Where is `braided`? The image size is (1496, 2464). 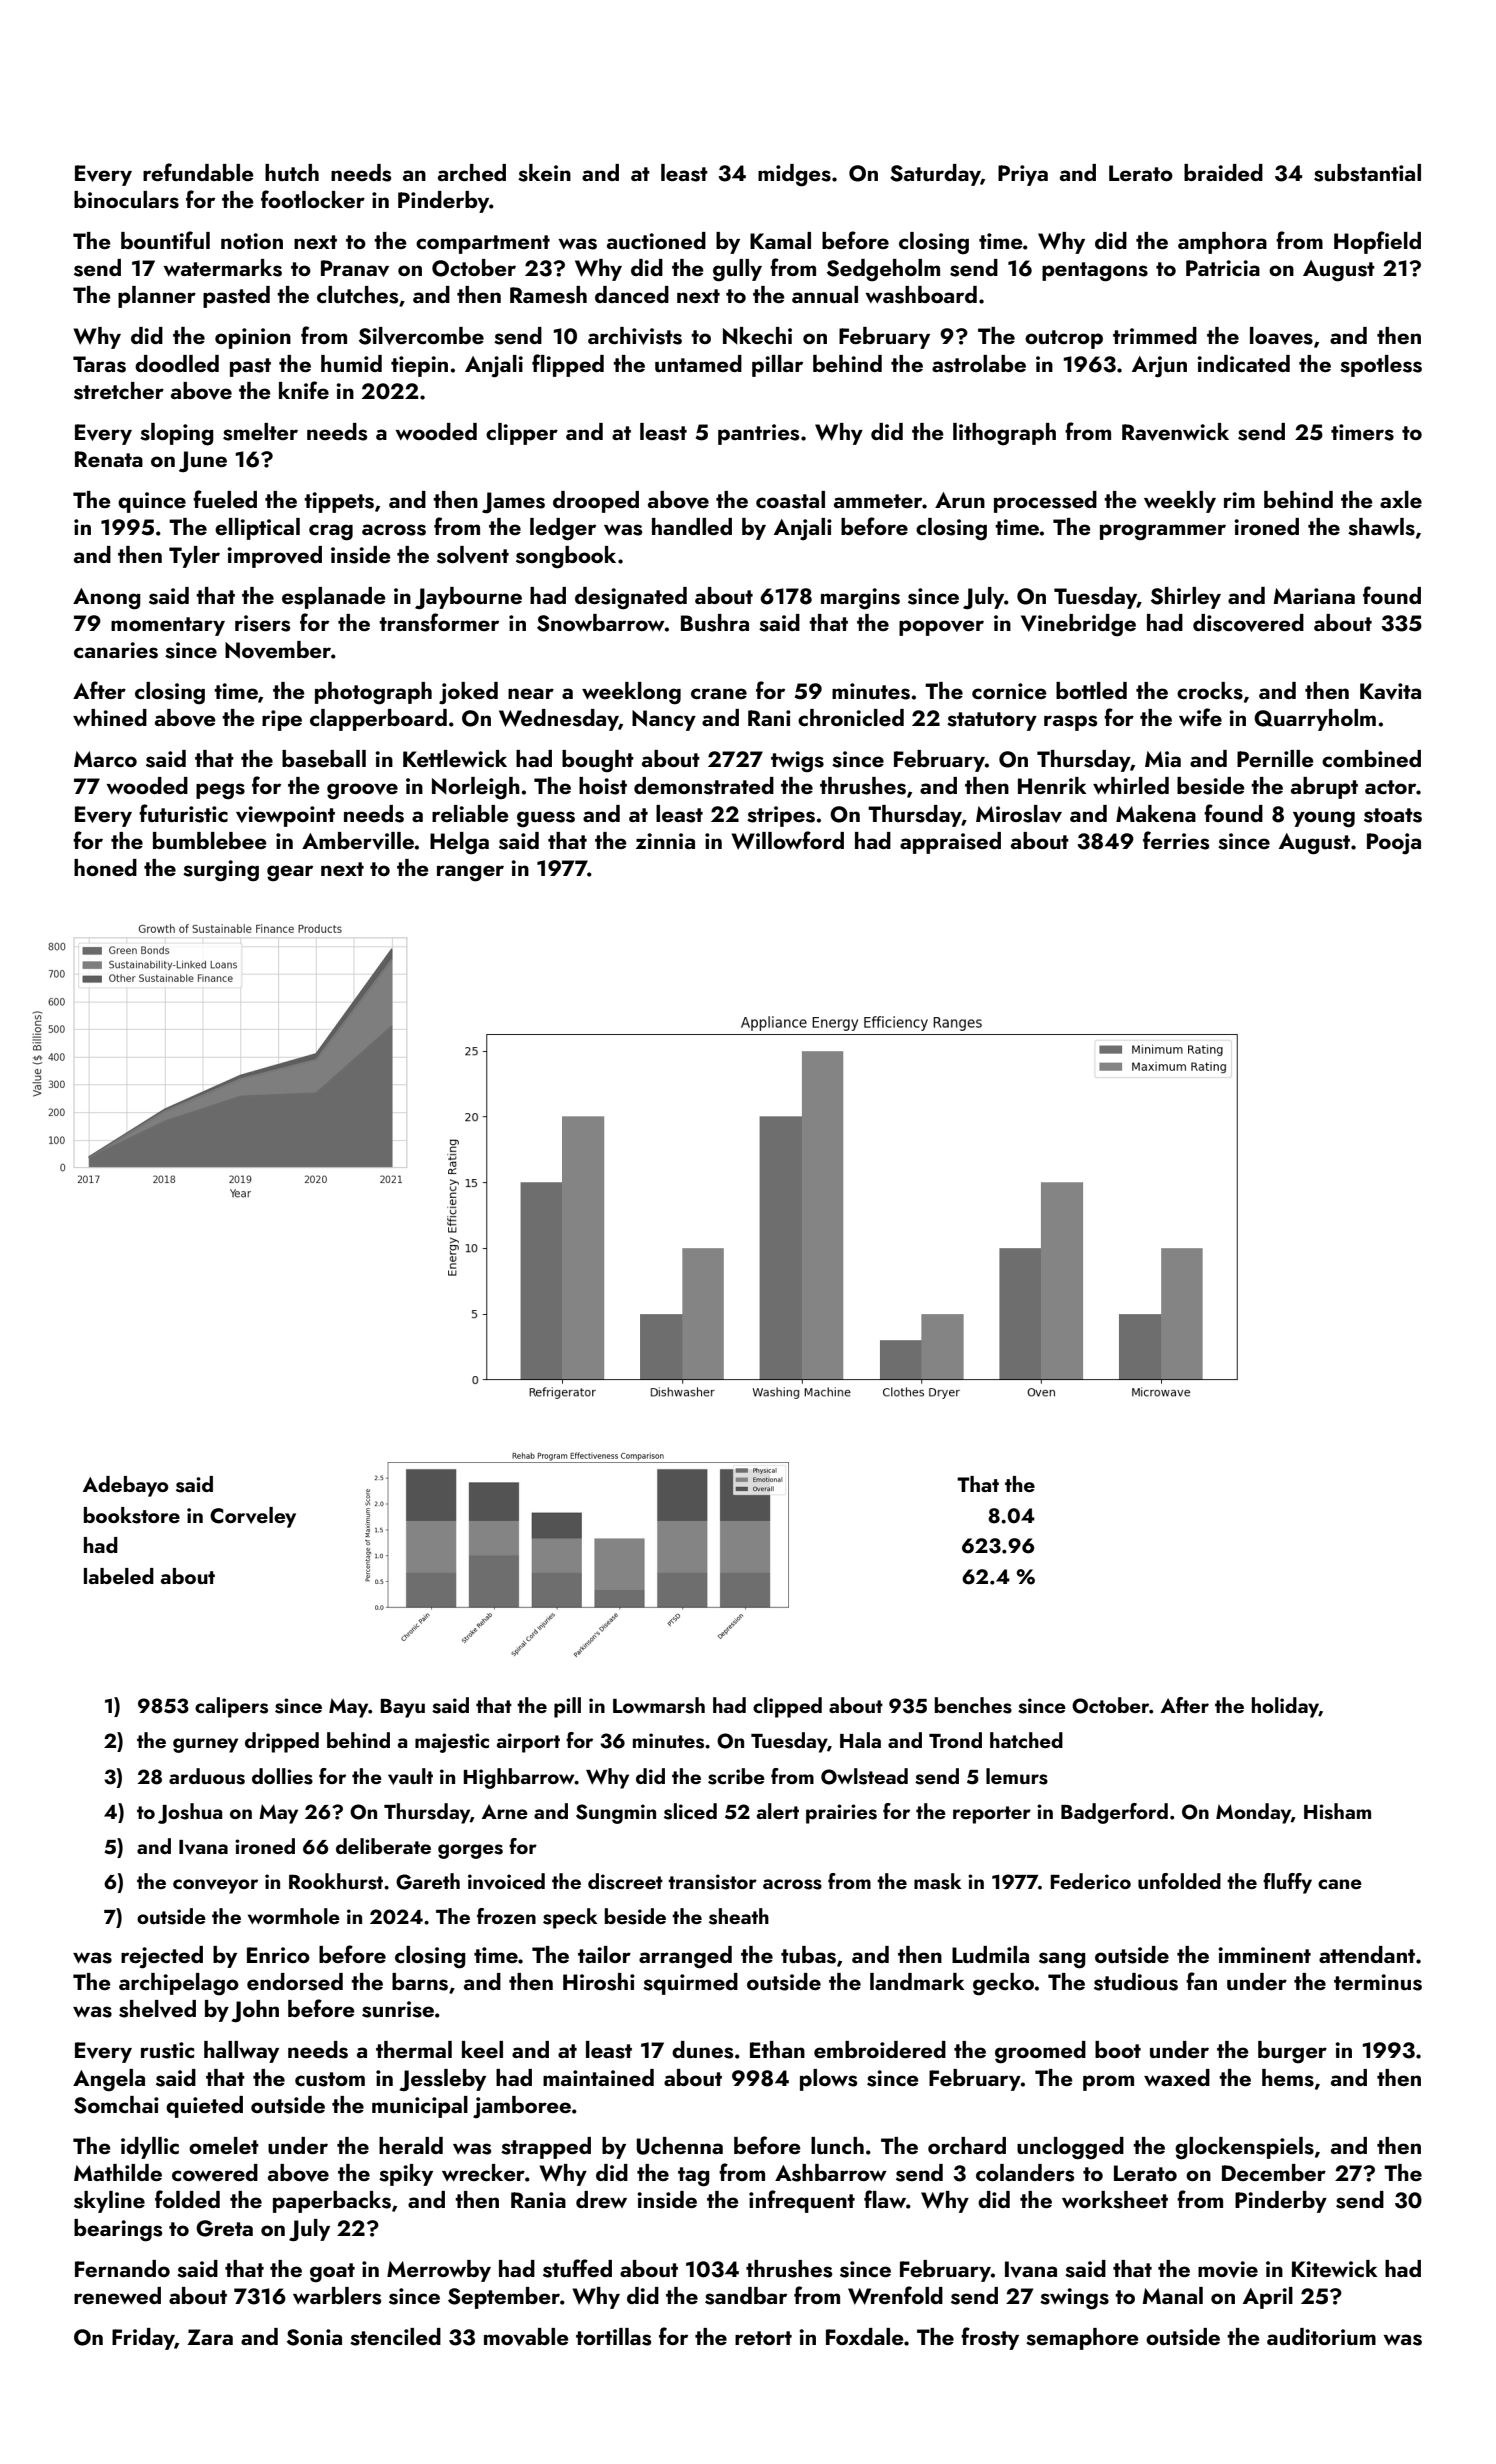 braided is located at coordinates (1223, 172).
